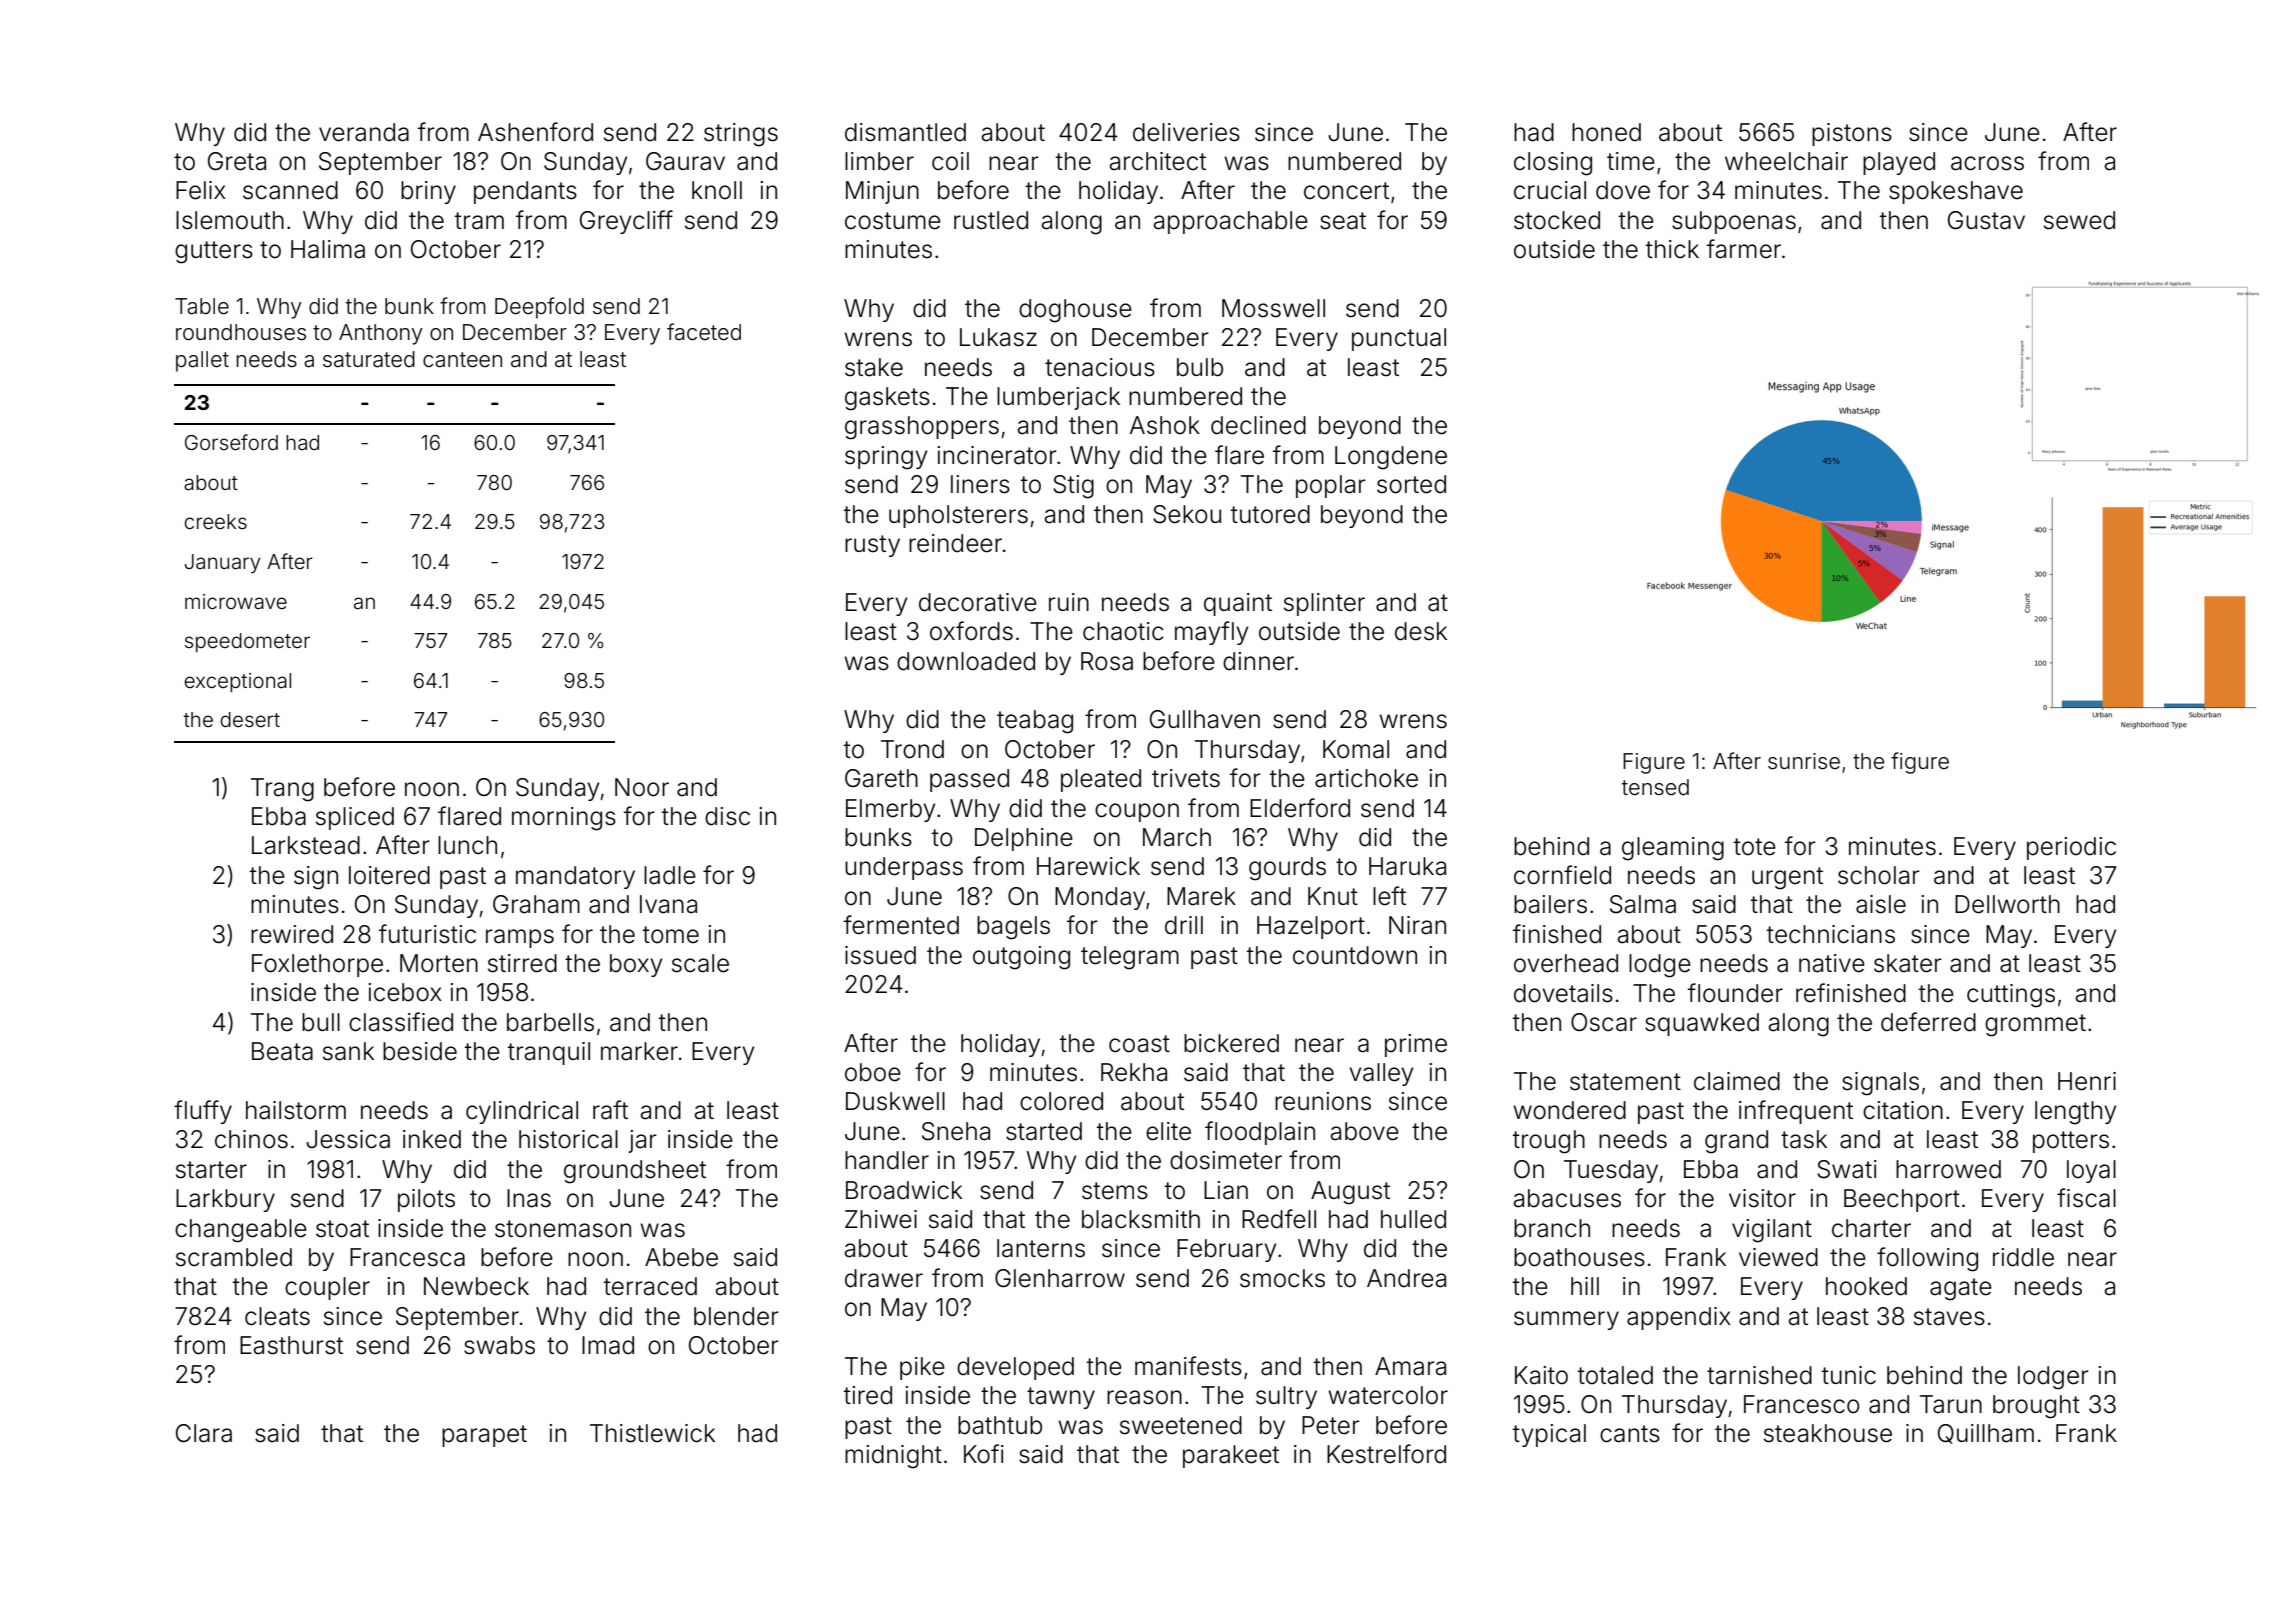 The height and width of the screenshot is (1620, 2292). What do you see at coordinates (1231, 1456) in the screenshot?
I see `parakeet` at bounding box center [1231, 1456].
